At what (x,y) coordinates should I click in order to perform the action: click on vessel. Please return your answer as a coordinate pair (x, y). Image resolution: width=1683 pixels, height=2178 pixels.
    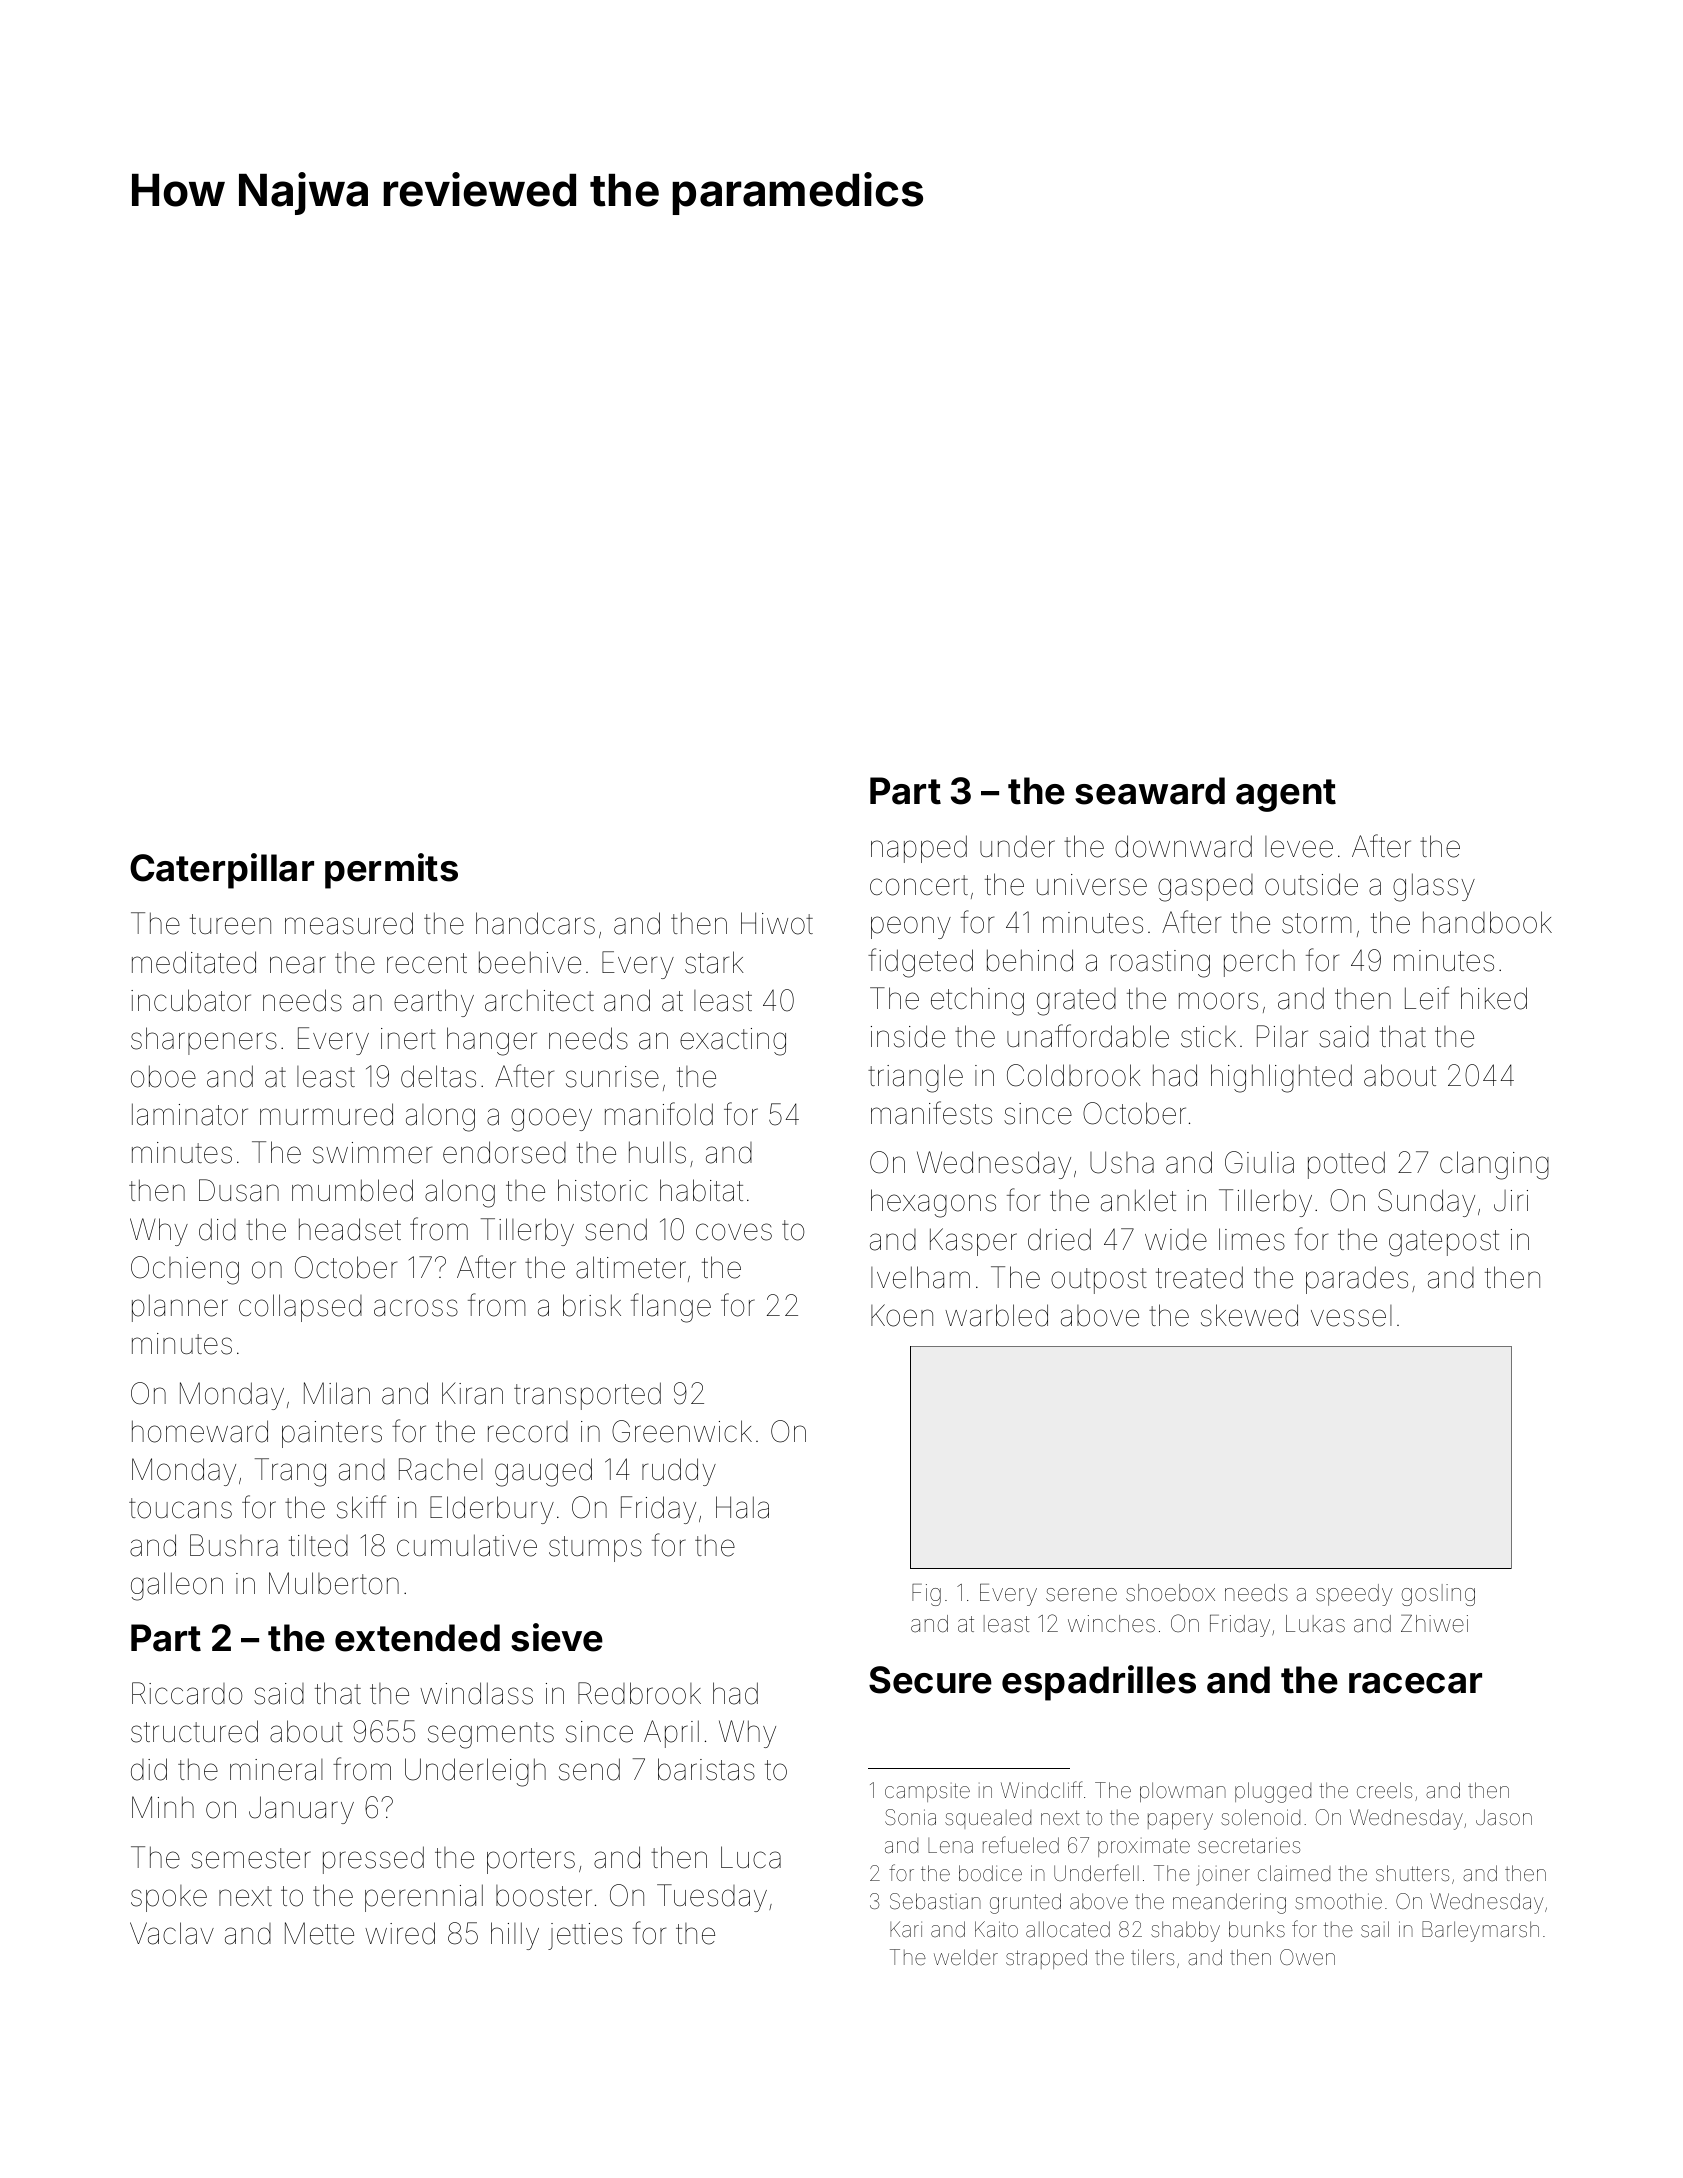
    Looking at the image, I should click on (1351, 1316).
